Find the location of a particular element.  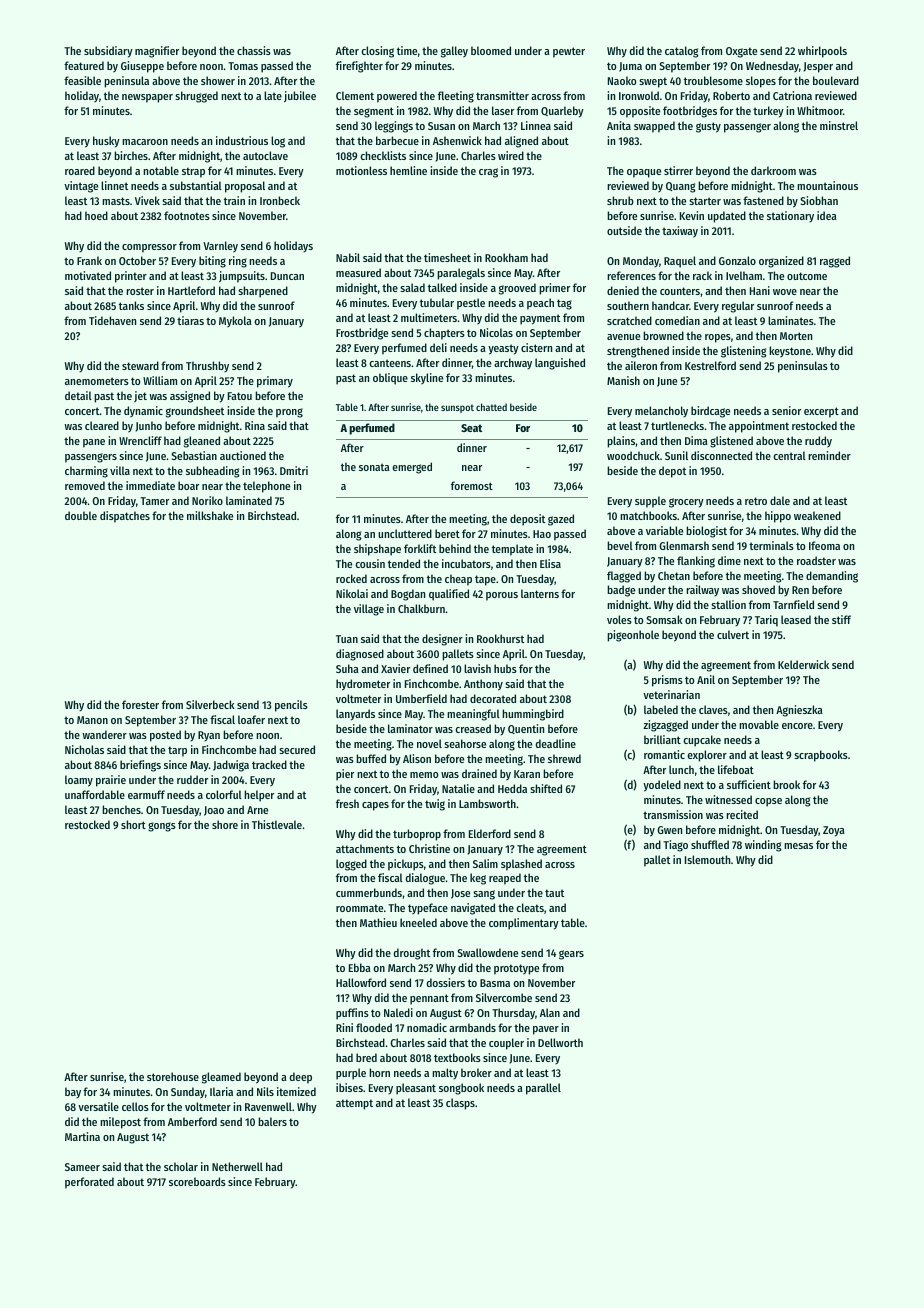

Dima is located at coordinates (696, 440).
